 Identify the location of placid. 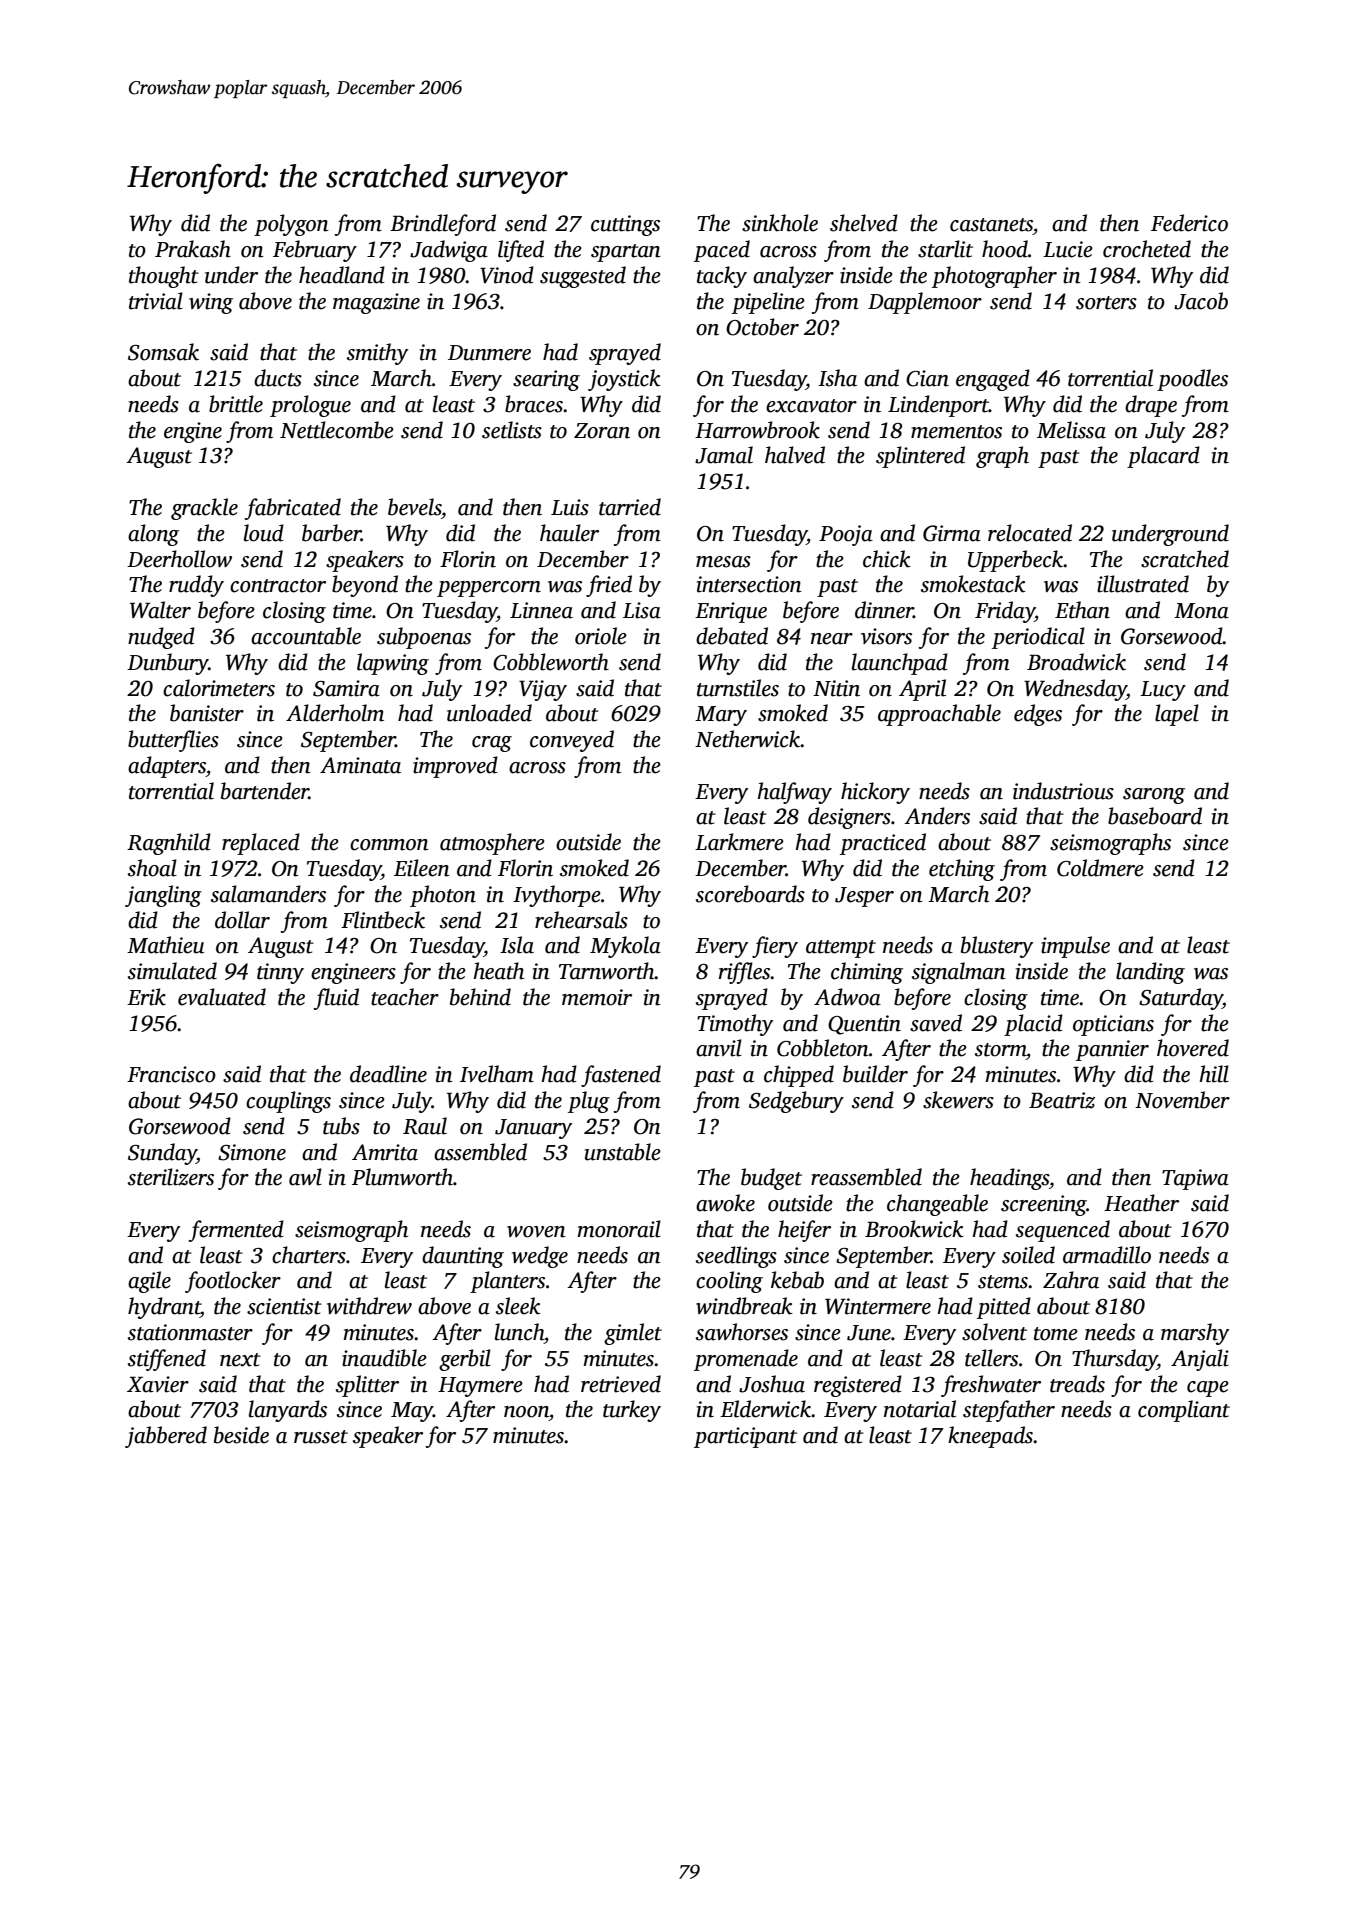
(1033, 1025).
